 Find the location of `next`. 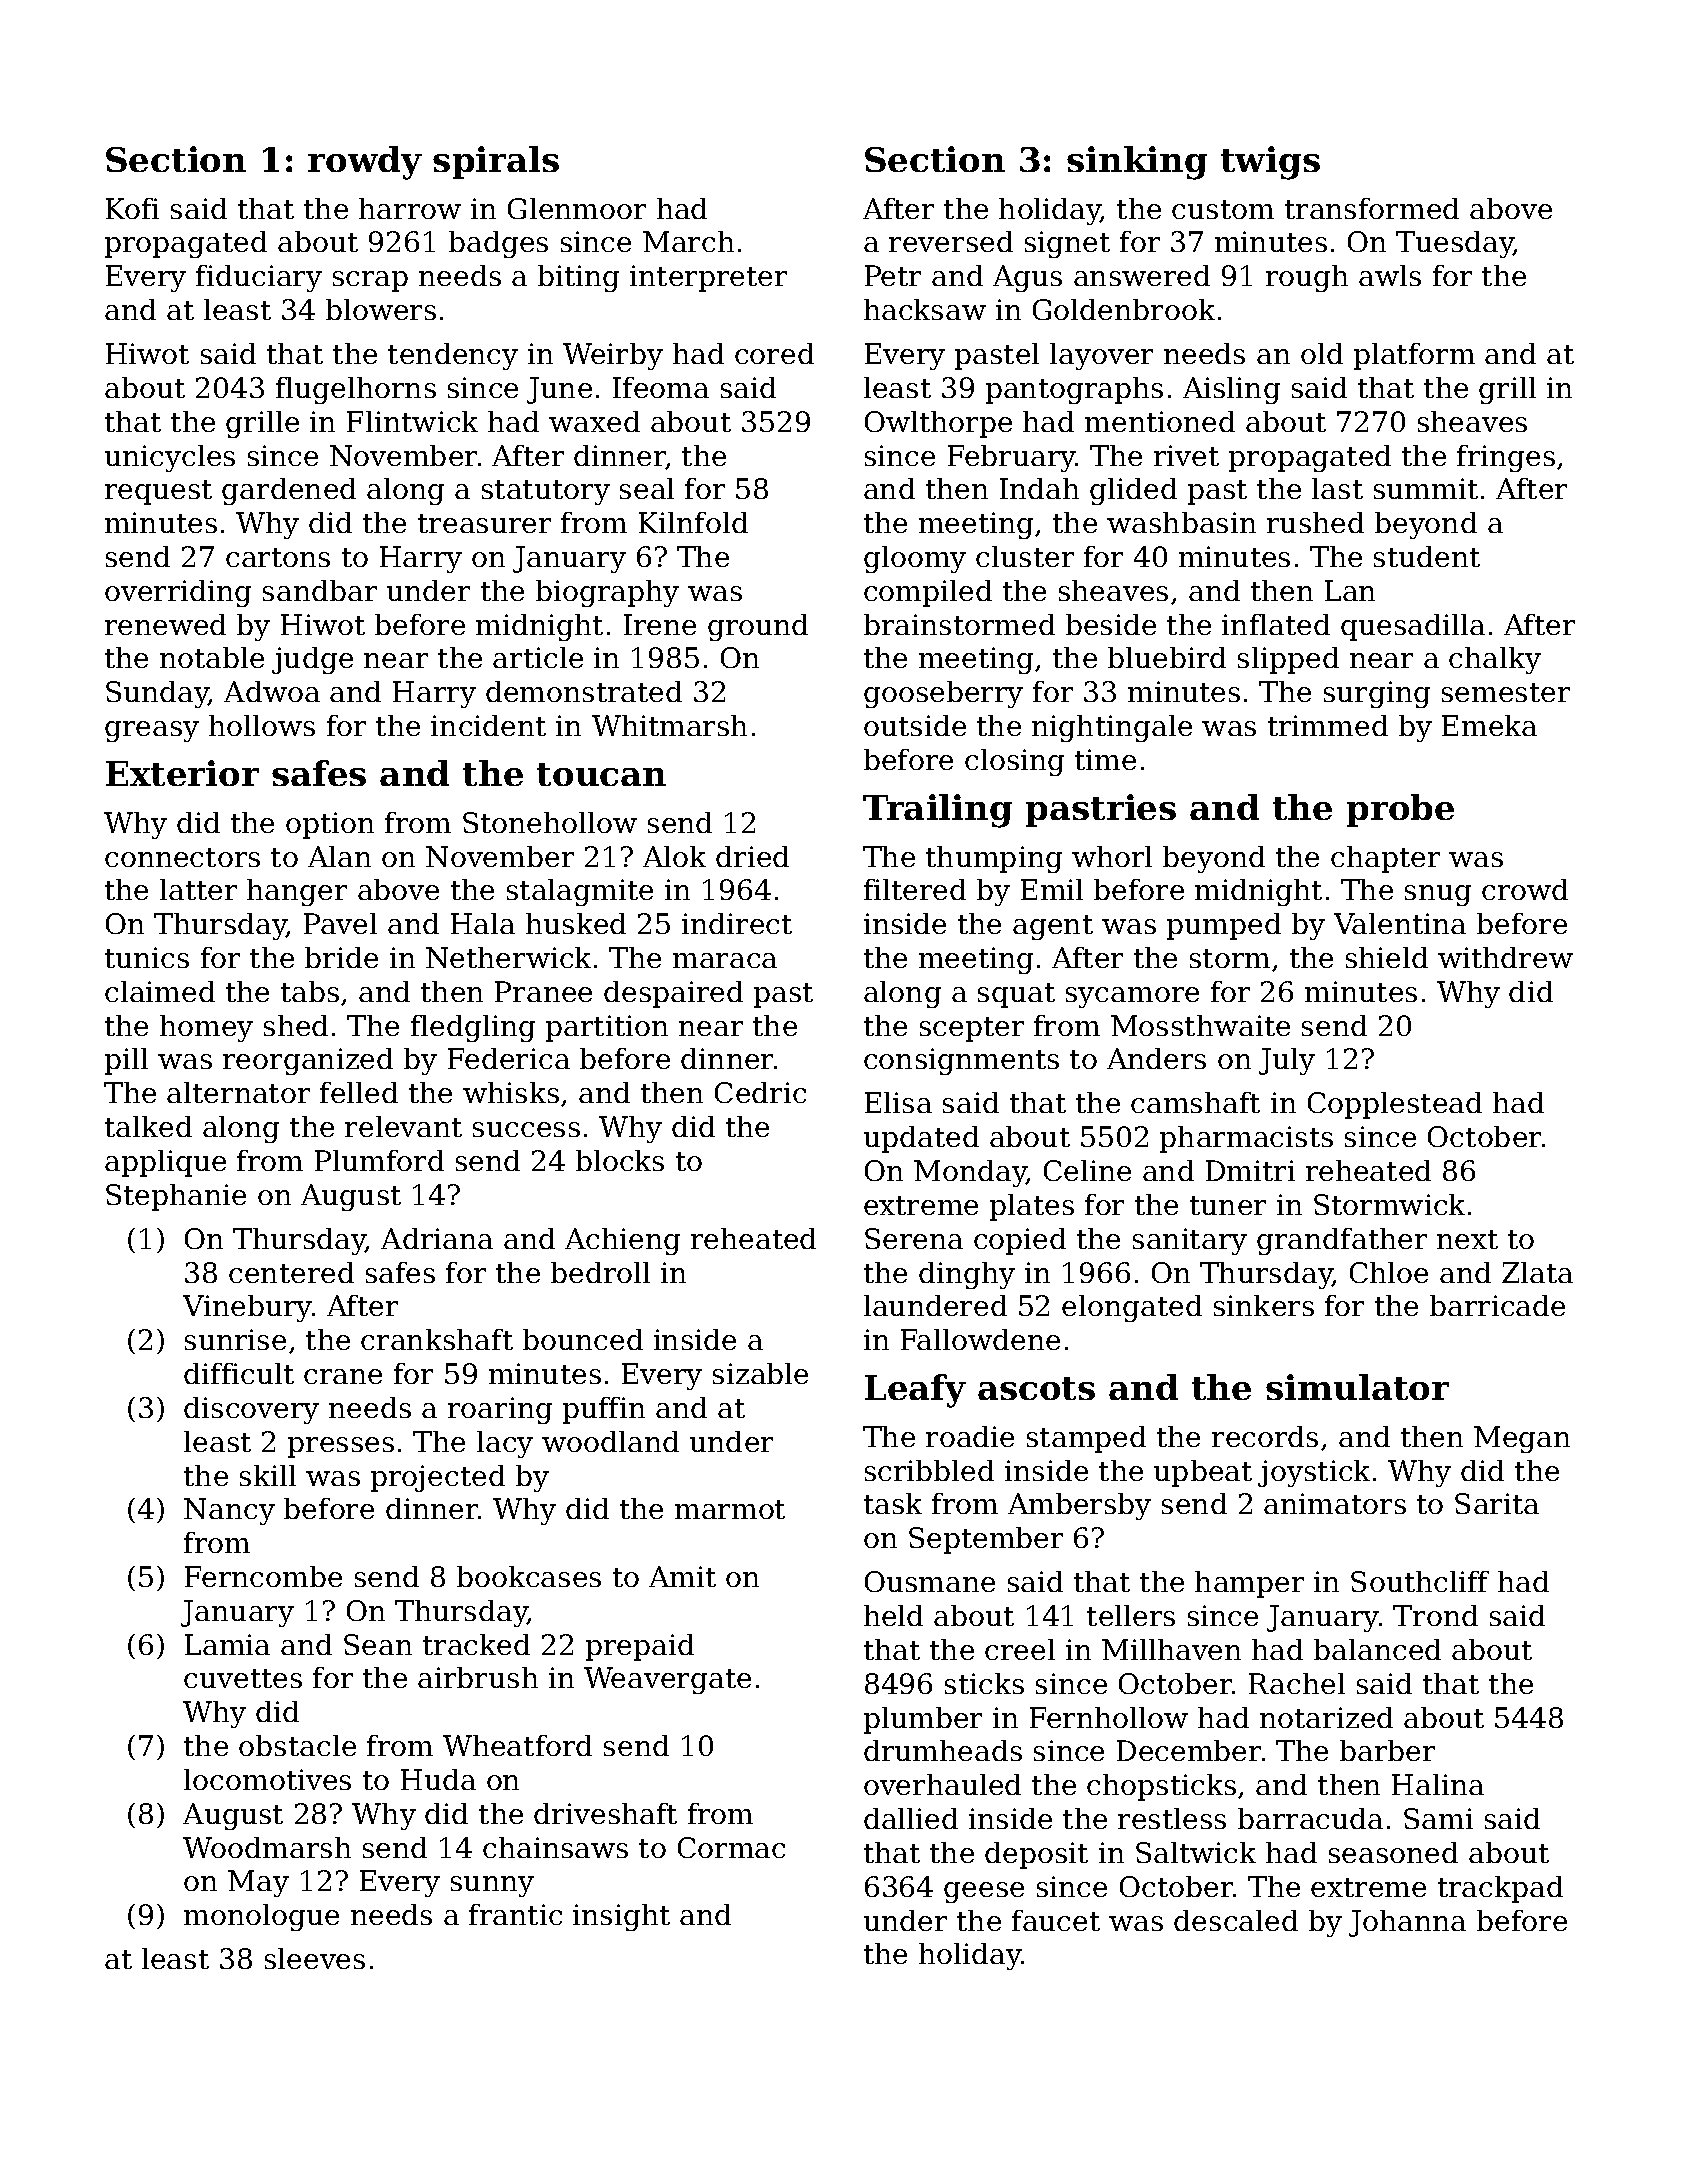

next is located at coordinates (1467, 1239).
